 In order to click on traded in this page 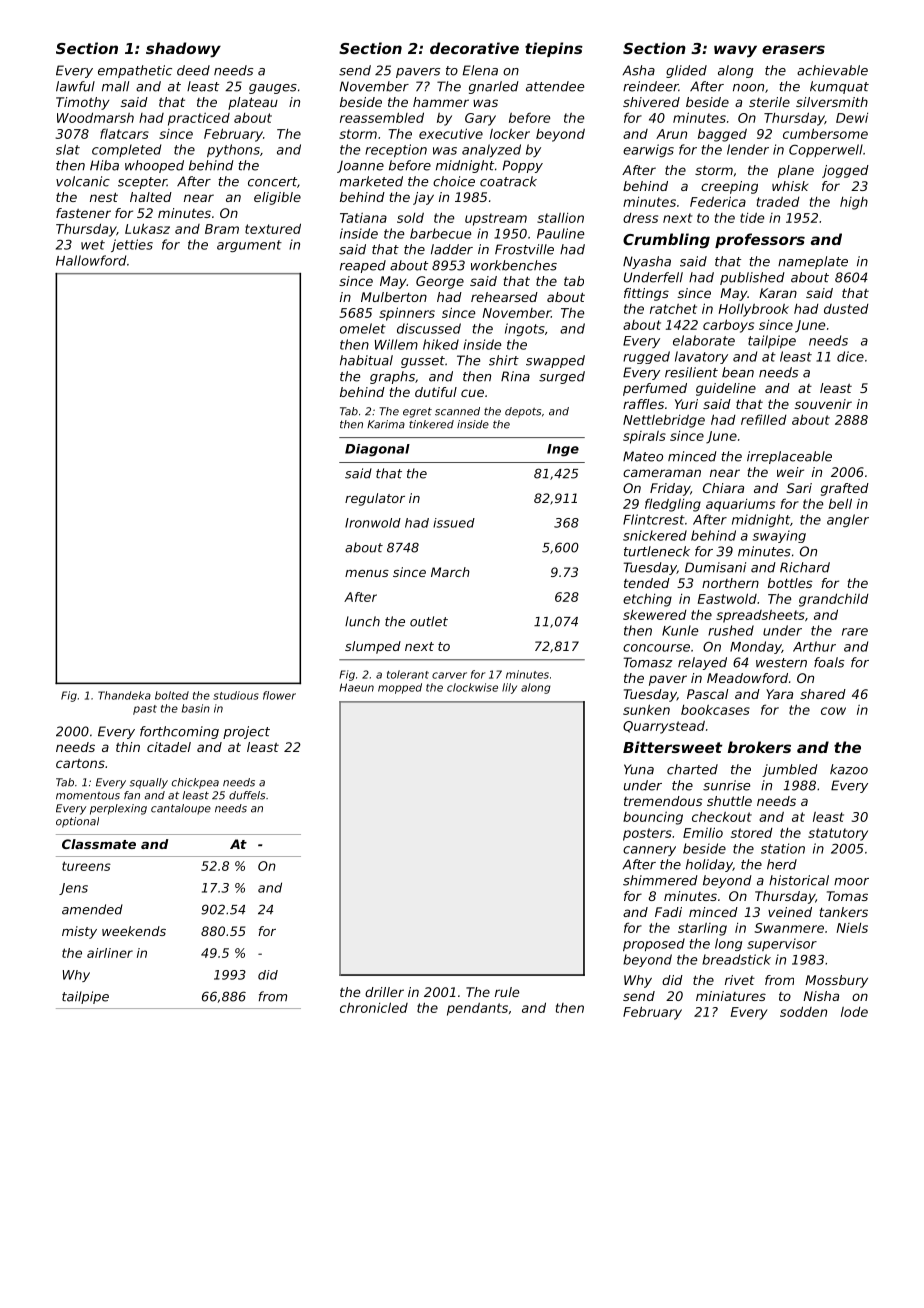, I will do `click(778, 201)`.
